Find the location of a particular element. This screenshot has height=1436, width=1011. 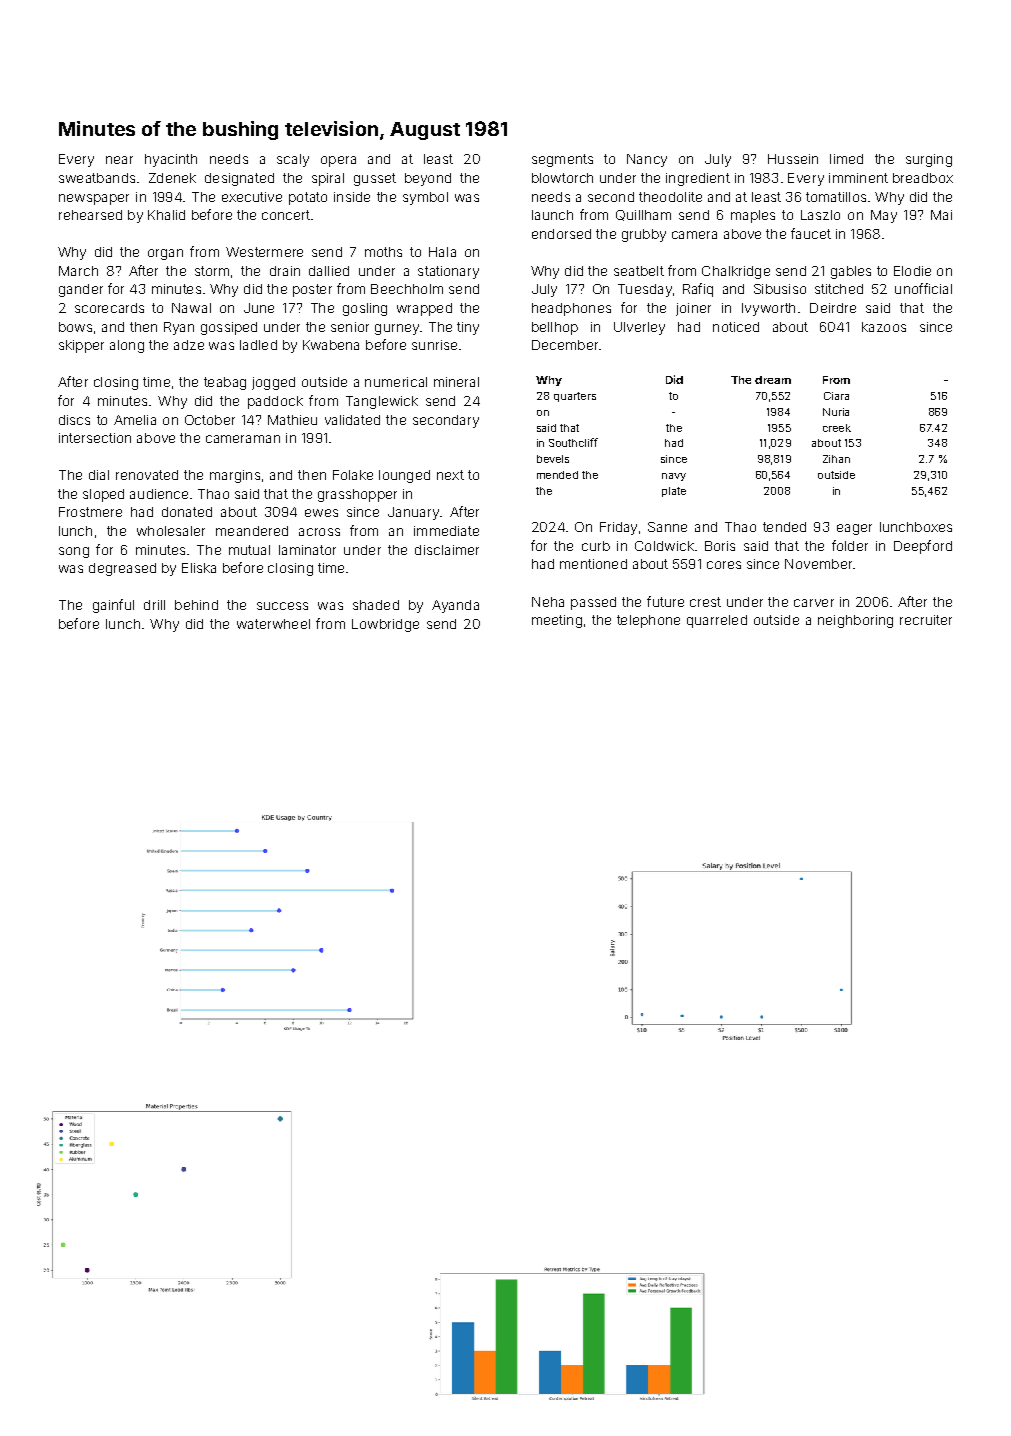

waterwheel is located at coordinates (273, 624).
